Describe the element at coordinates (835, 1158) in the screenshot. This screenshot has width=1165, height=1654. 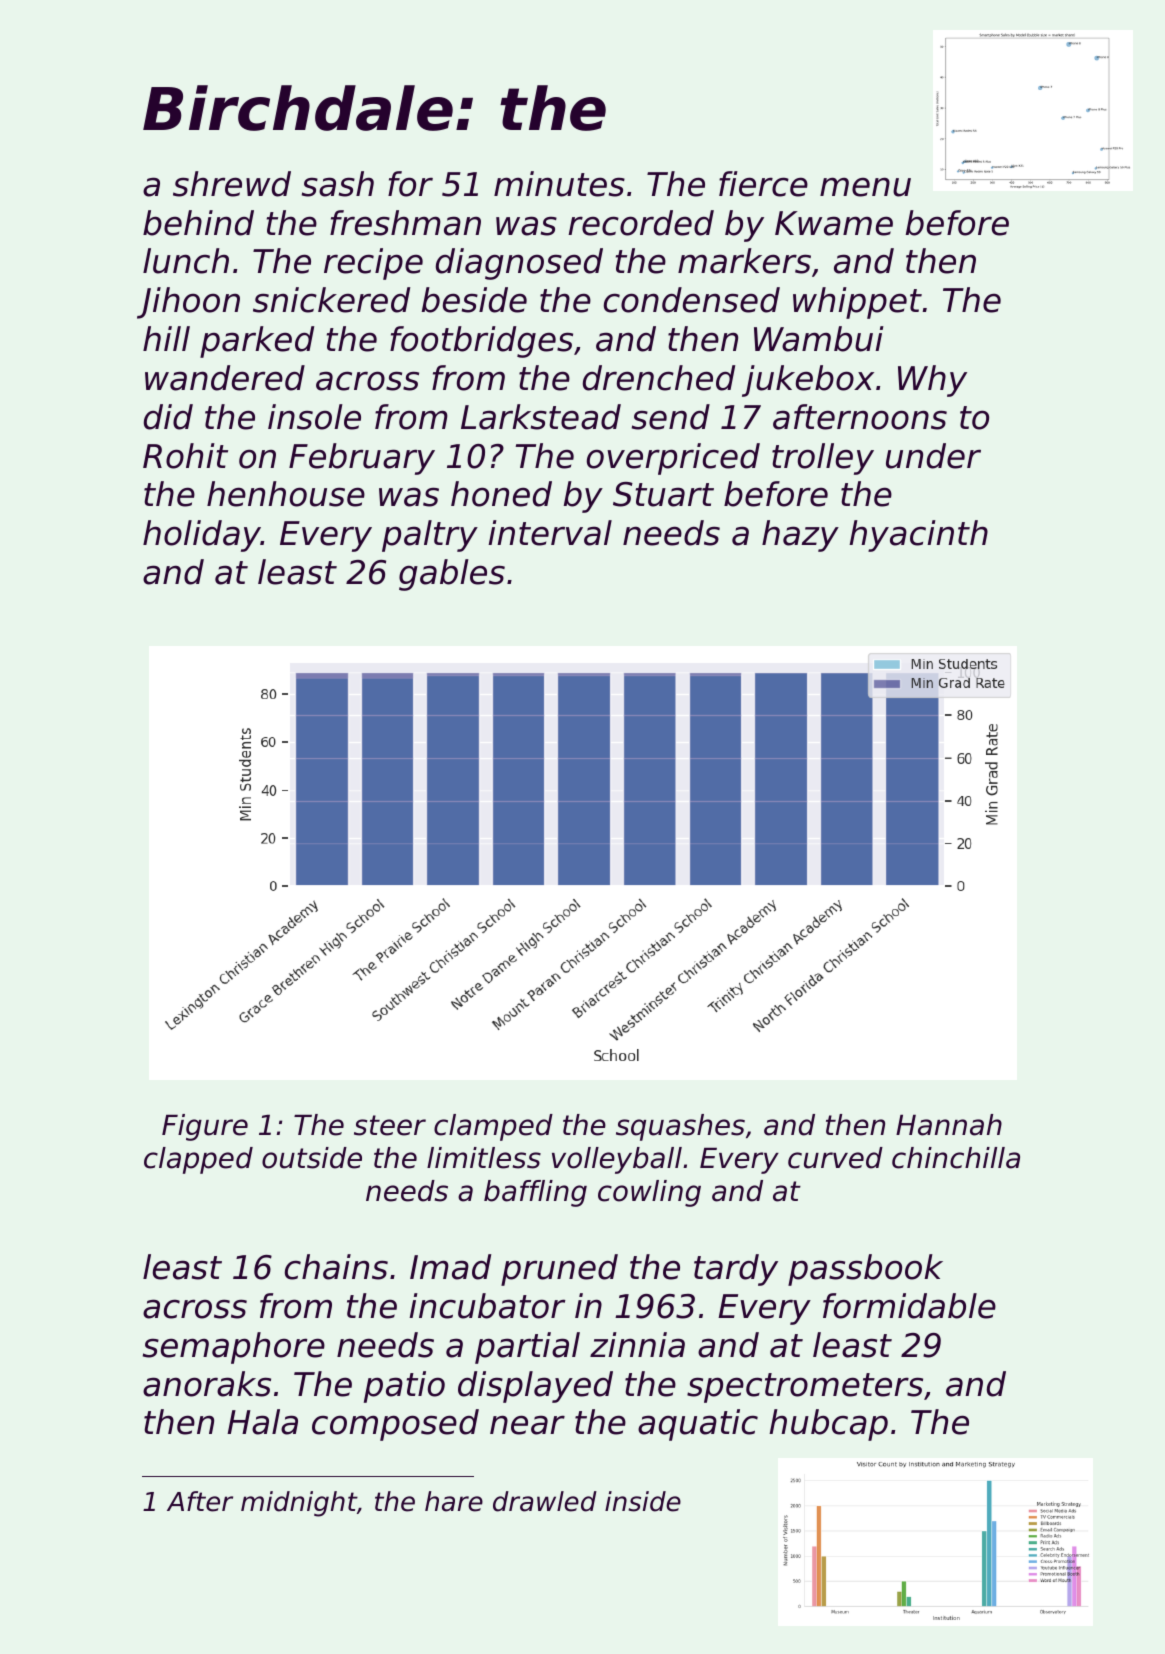
I see `curved` at that location.
